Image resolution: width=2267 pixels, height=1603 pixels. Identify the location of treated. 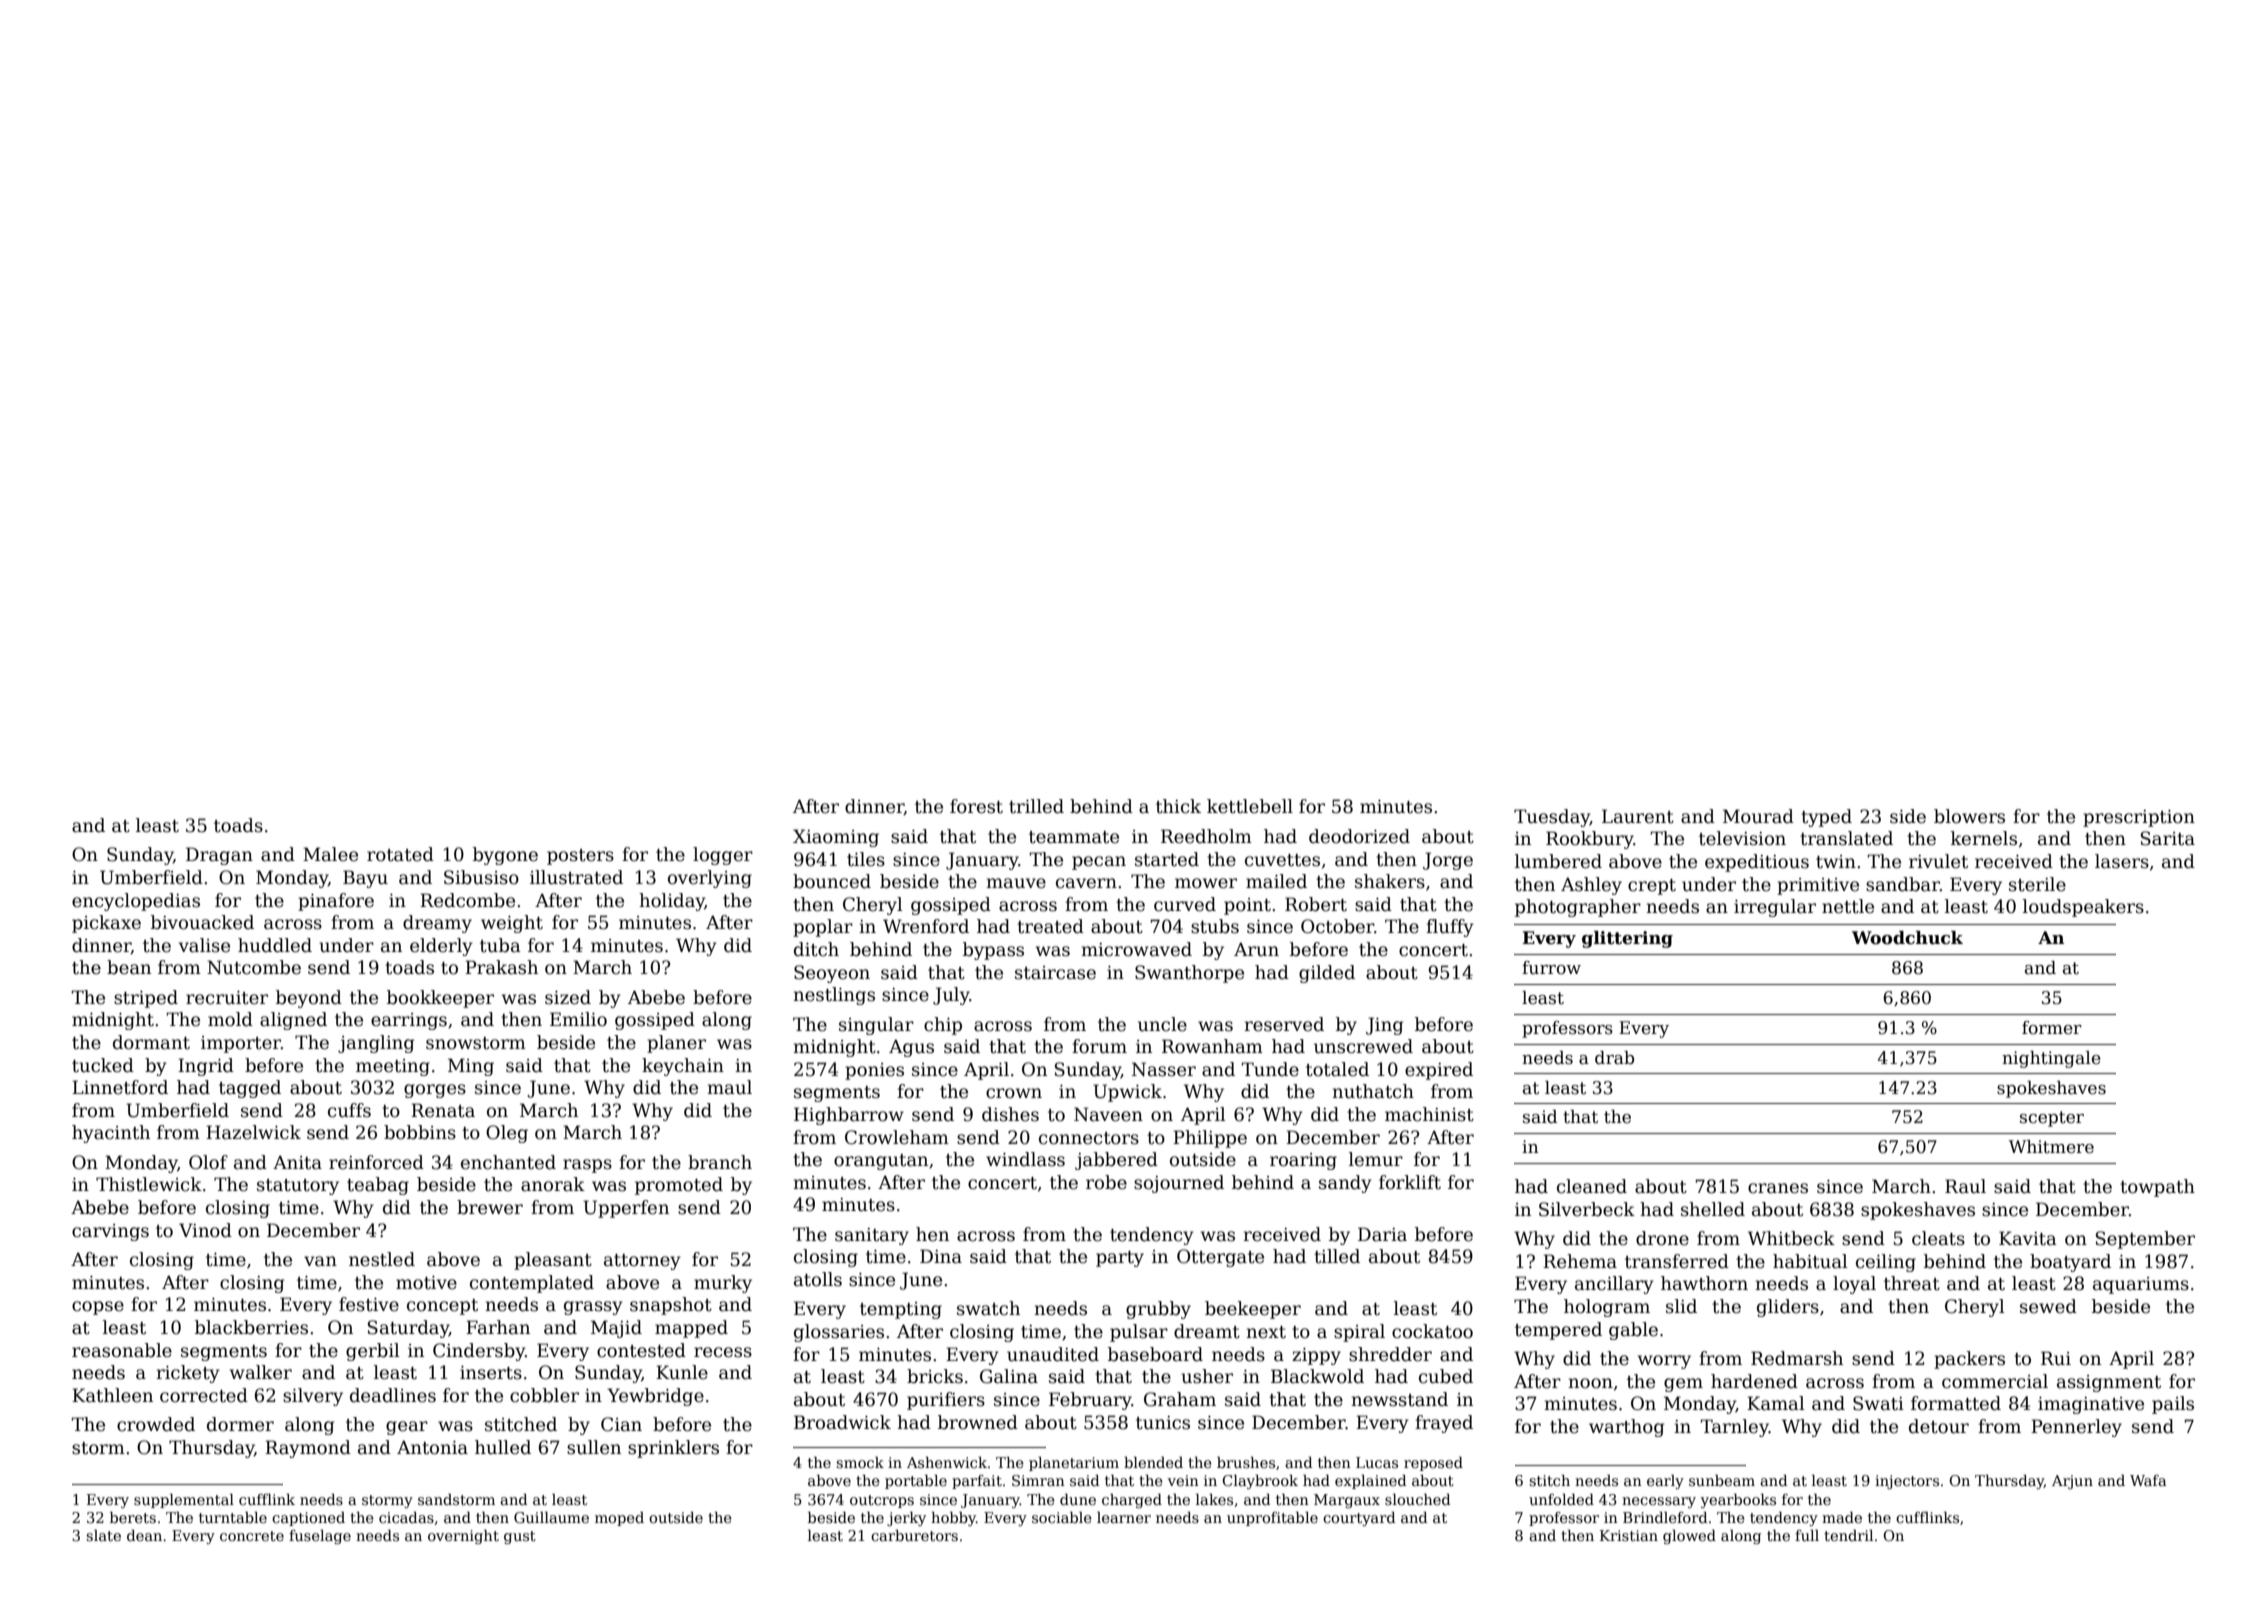
(1050, 926).
